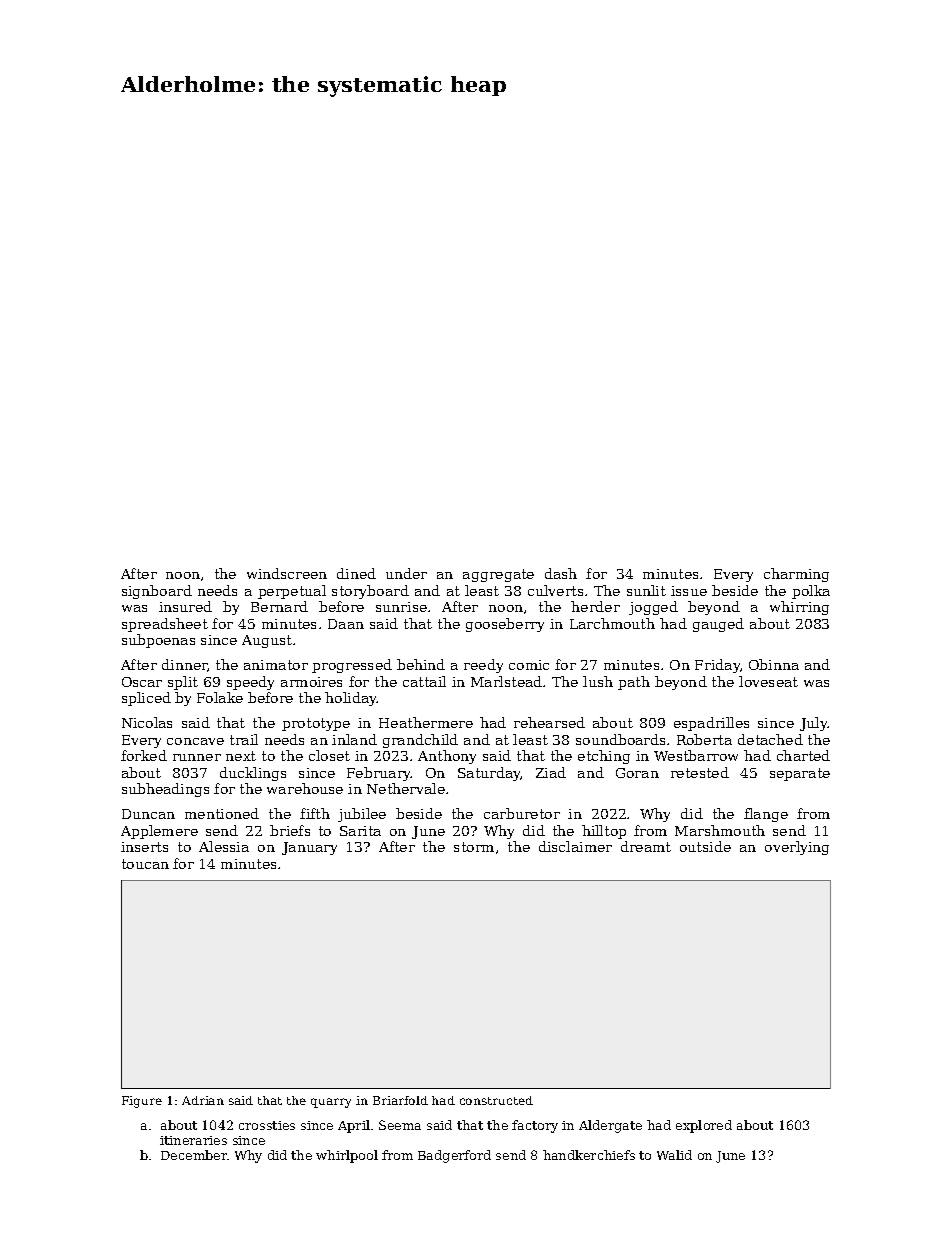 The image size is (952, 1233). What do you see at coordinates (766, 815) in the screenshot?
I see `flange` at bounding box center [766, 815].
